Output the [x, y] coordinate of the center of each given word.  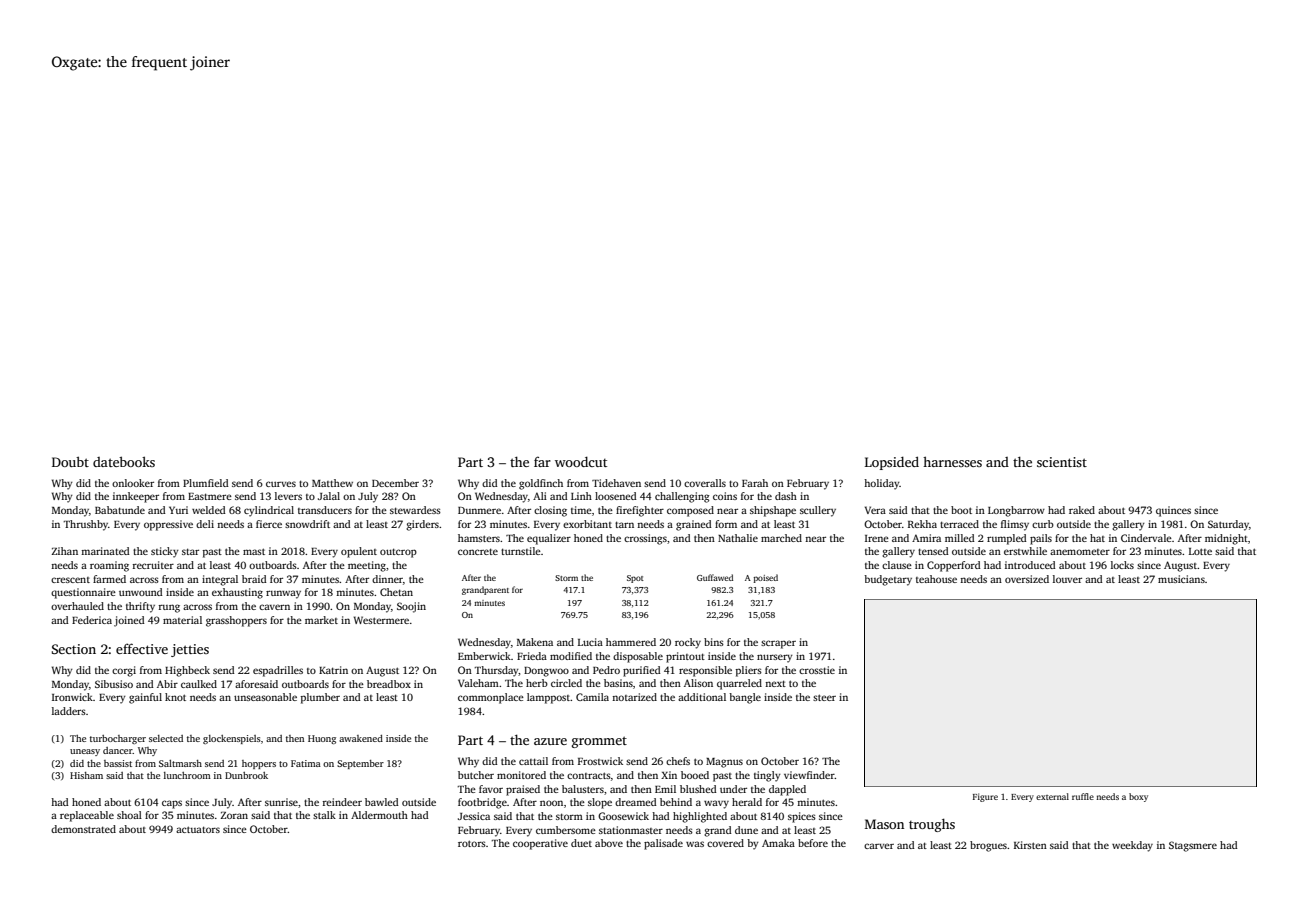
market [321, 620]
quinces [1173, 511]
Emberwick [484, 656]
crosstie [817, 670]
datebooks [124, 461]
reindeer [342, 802]
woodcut [581, 461]
